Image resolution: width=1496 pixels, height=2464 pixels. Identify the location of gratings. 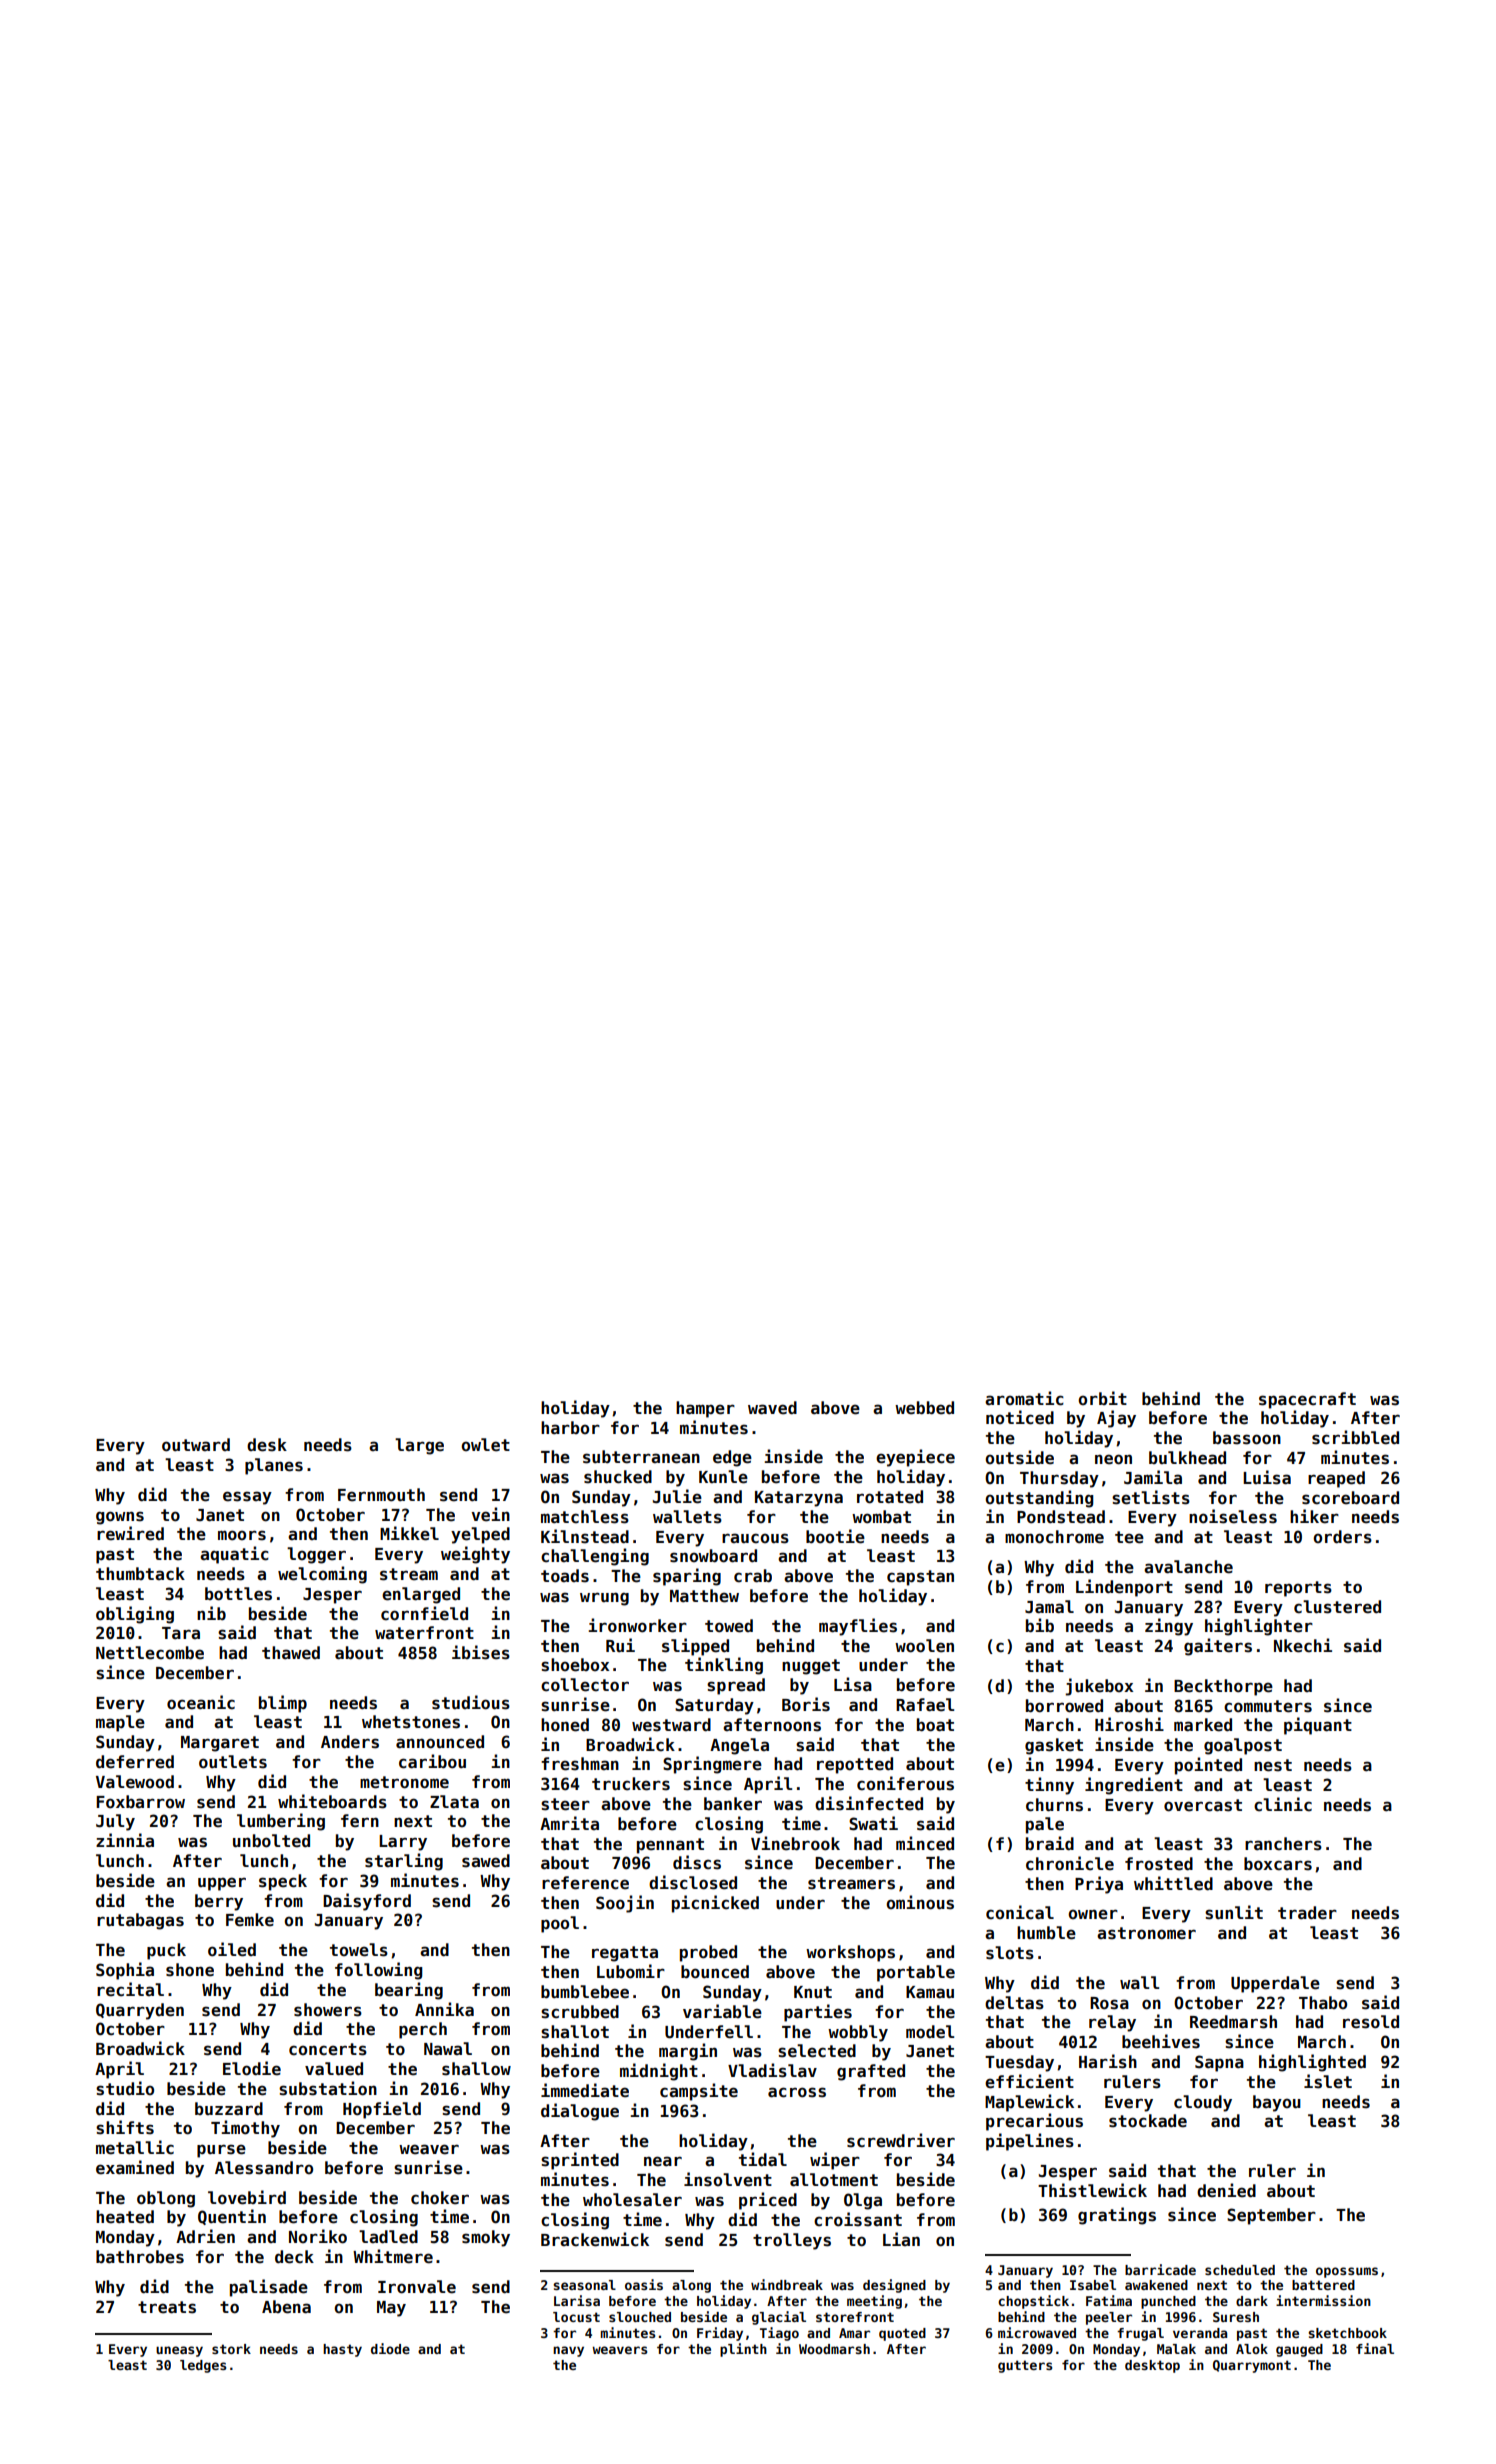
(1117, 2216).
